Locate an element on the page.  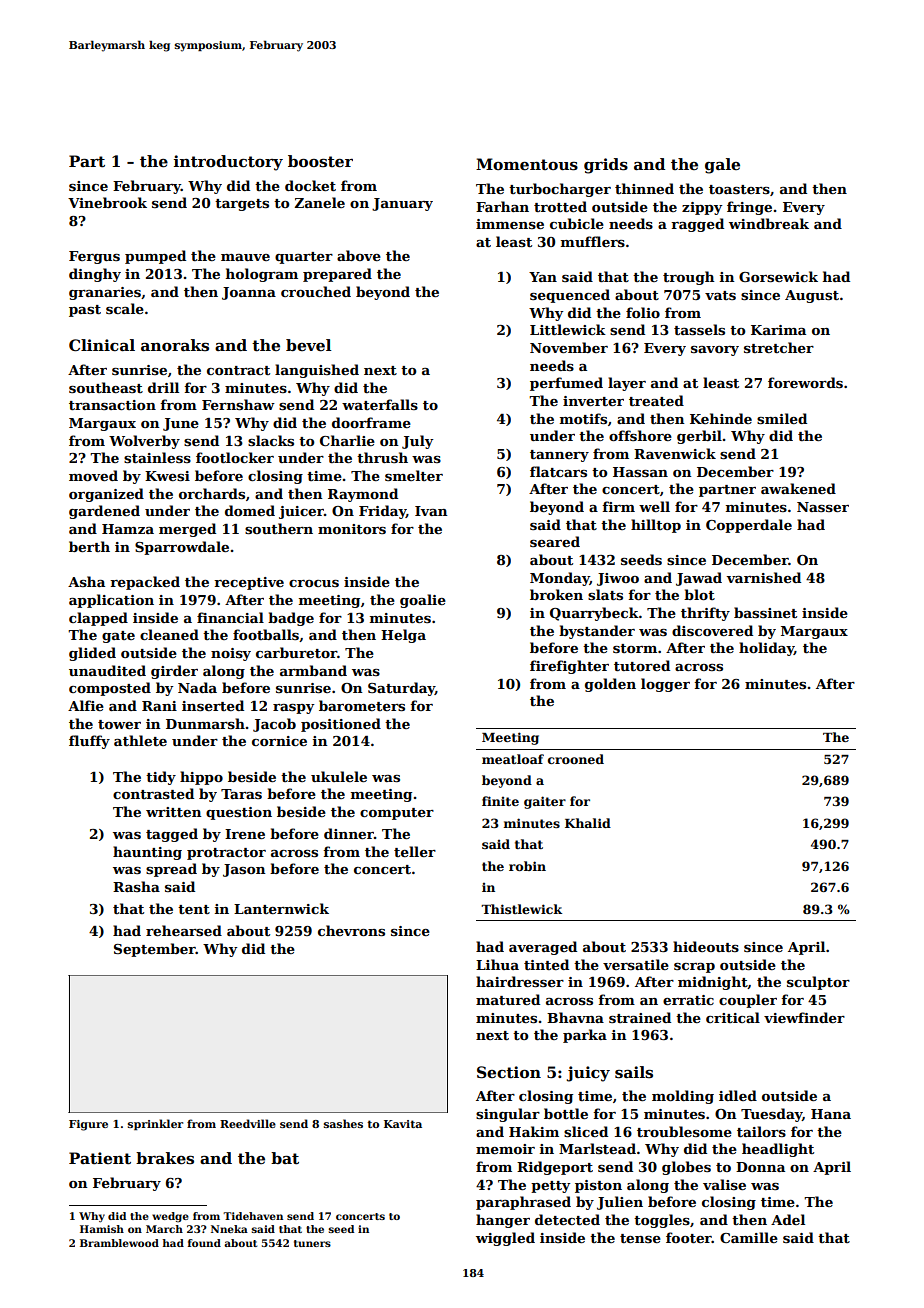
discovered is located at coordinates (712, 630).
